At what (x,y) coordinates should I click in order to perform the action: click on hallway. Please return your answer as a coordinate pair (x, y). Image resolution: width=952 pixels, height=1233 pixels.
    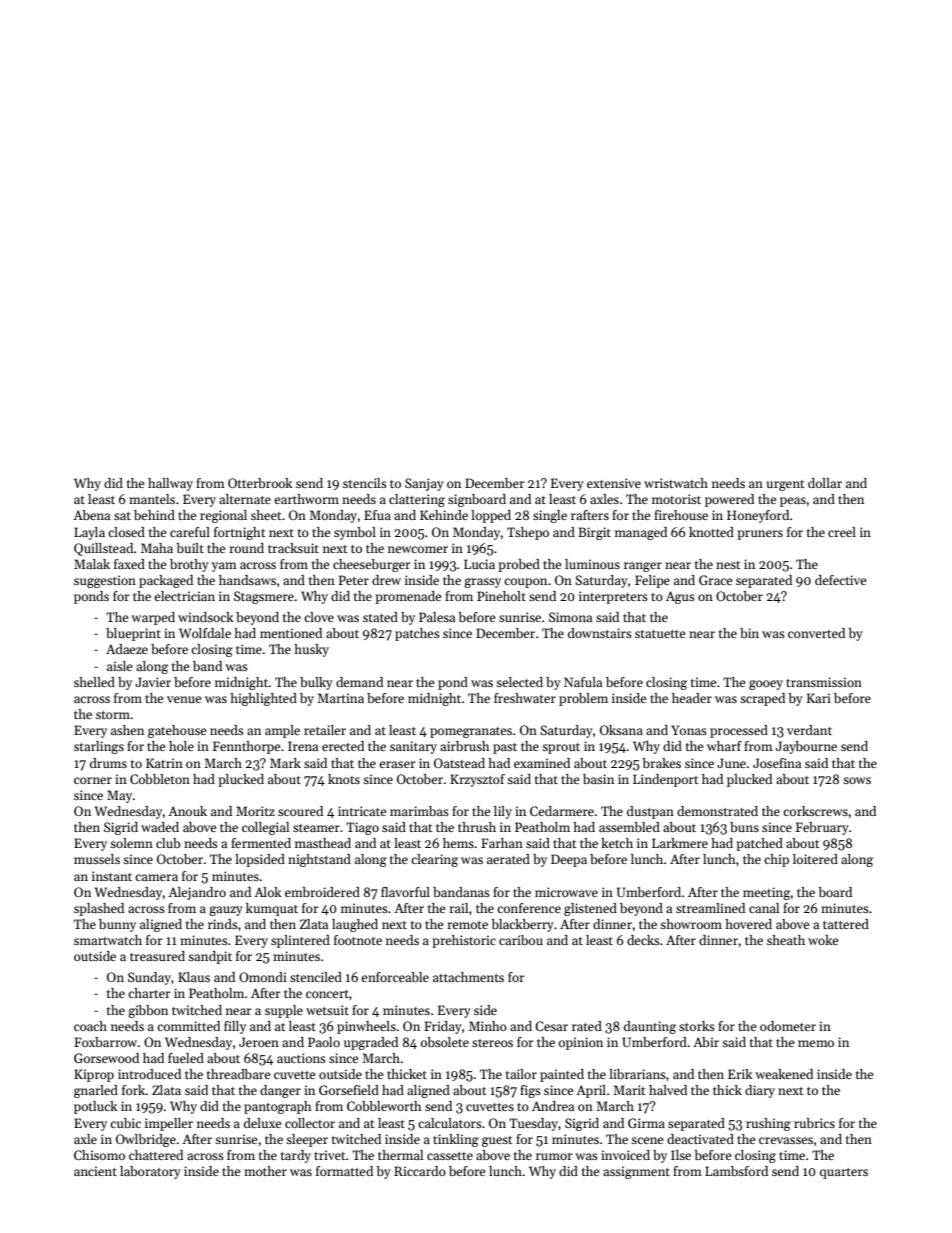
    Looking at the image, I should click on (170, 484).
